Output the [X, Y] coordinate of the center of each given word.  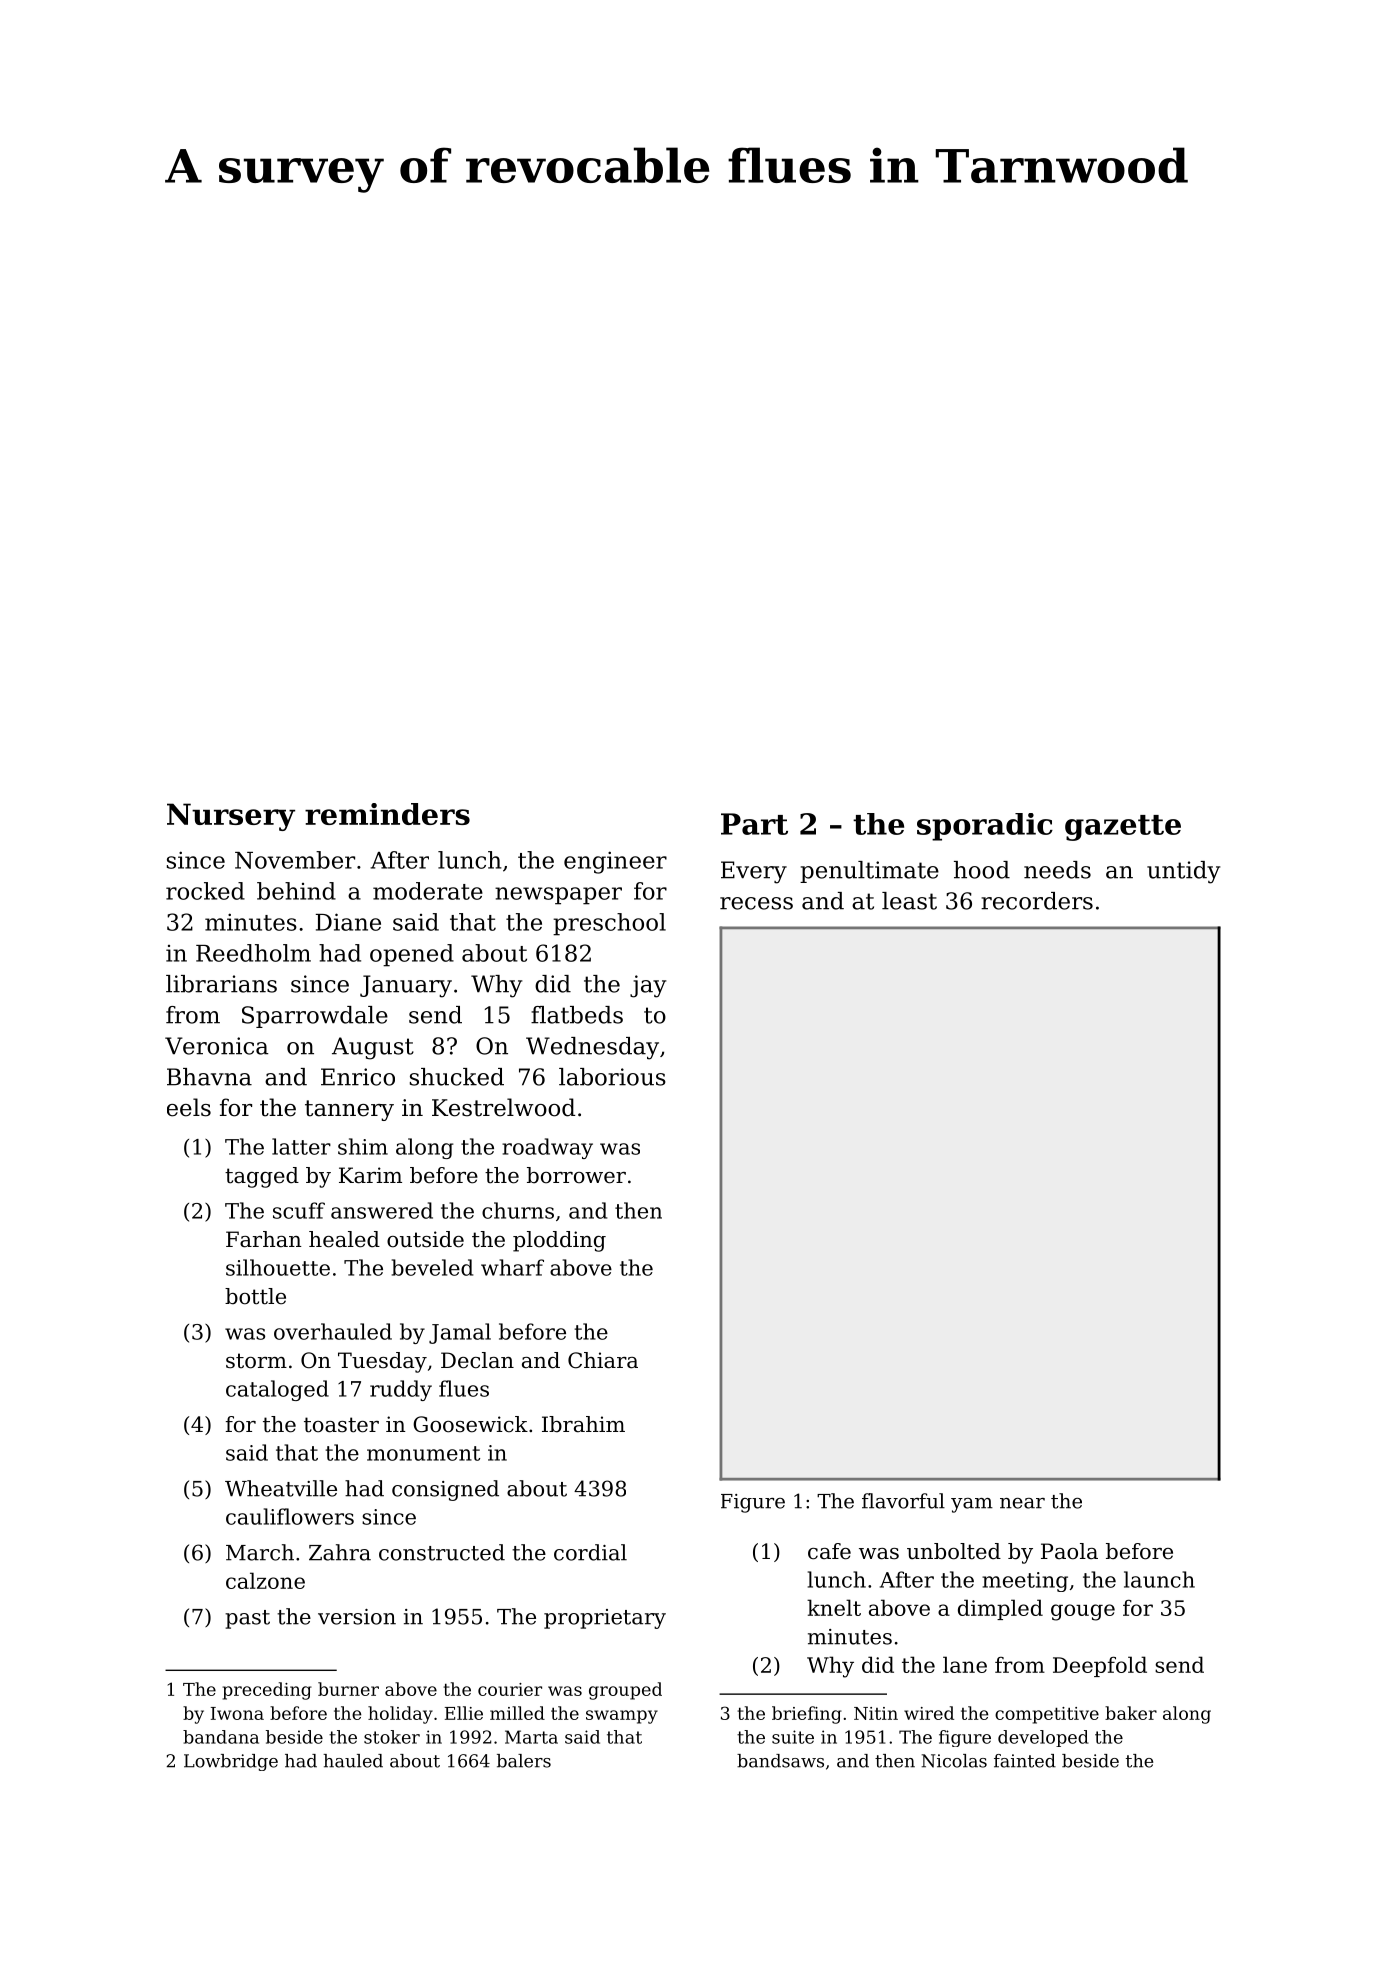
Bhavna [209, 1077]
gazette [1123, 828]
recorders [1037, 901]
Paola [1069, 1551]
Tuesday [382, 1362]
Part [754, 824]
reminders [387, 814]
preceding [267, 1691]
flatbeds [577, 1015]
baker [1131, 1713]
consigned [445, 1490]
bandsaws [780, 1761]
